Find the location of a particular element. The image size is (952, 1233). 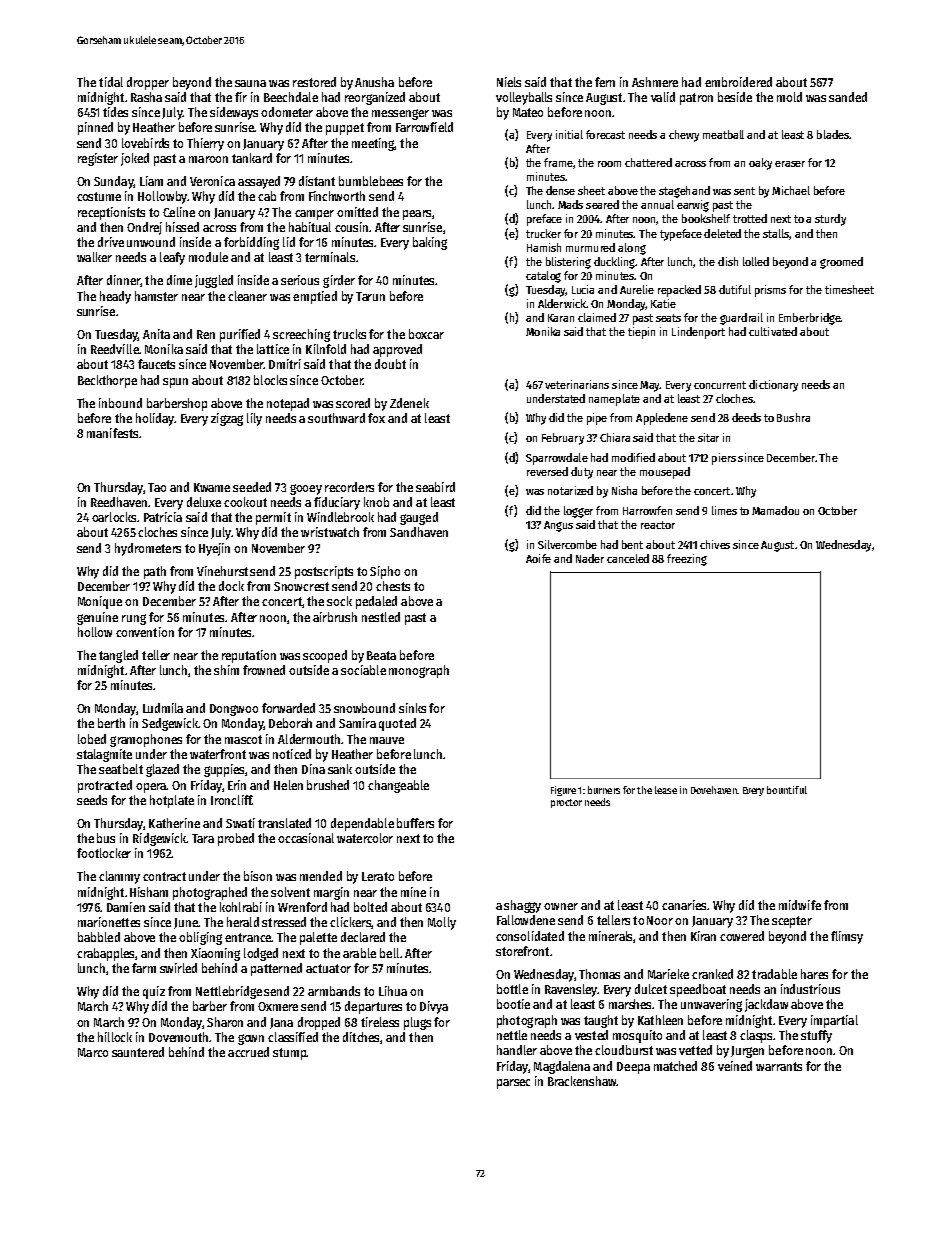

dropper is located at coordinates (148, 83).
